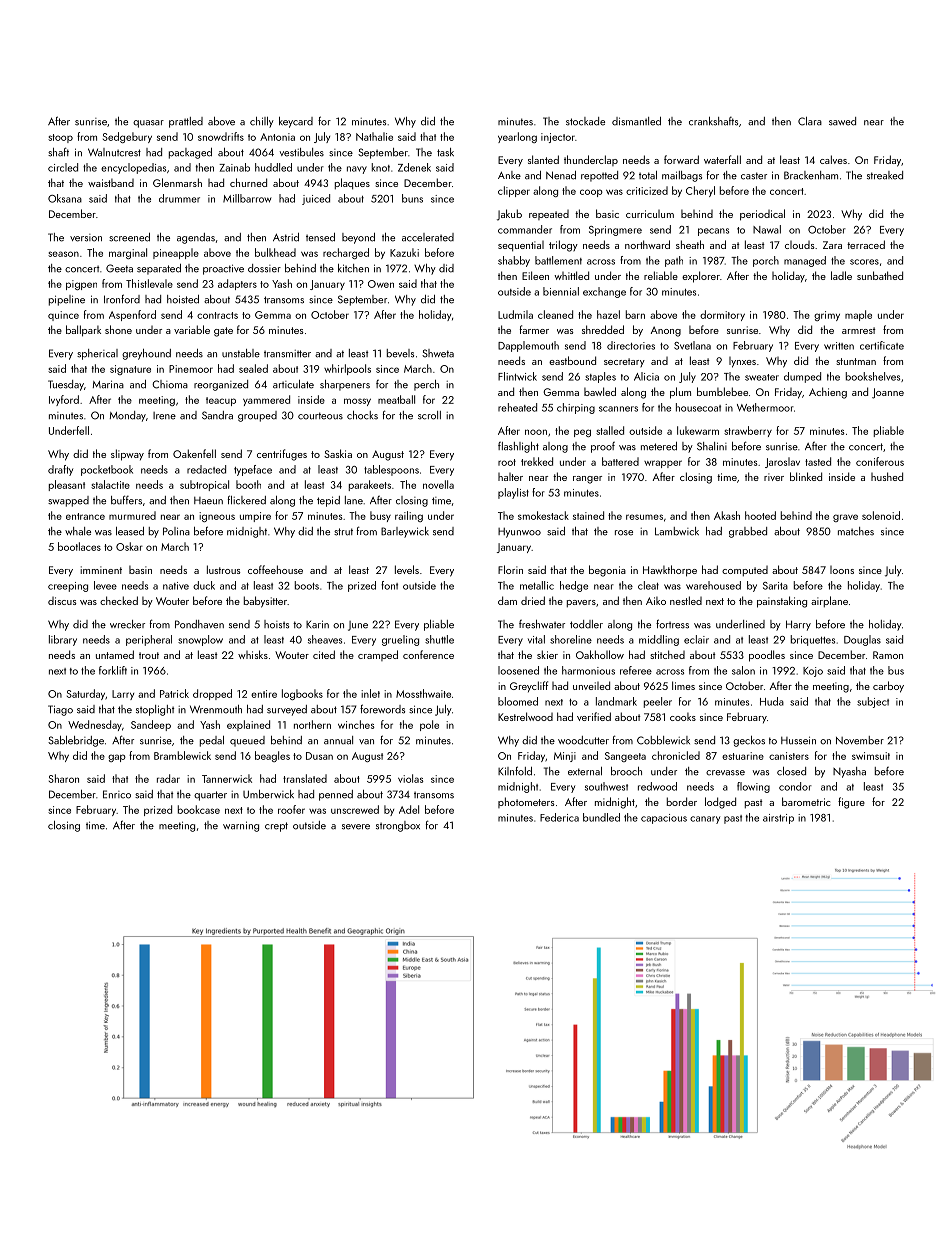 The image size is (952, 1233). What do you see at coordinates (789, 756) in the screenshot?
I see `canisters` at bounding box center [789, 756].
